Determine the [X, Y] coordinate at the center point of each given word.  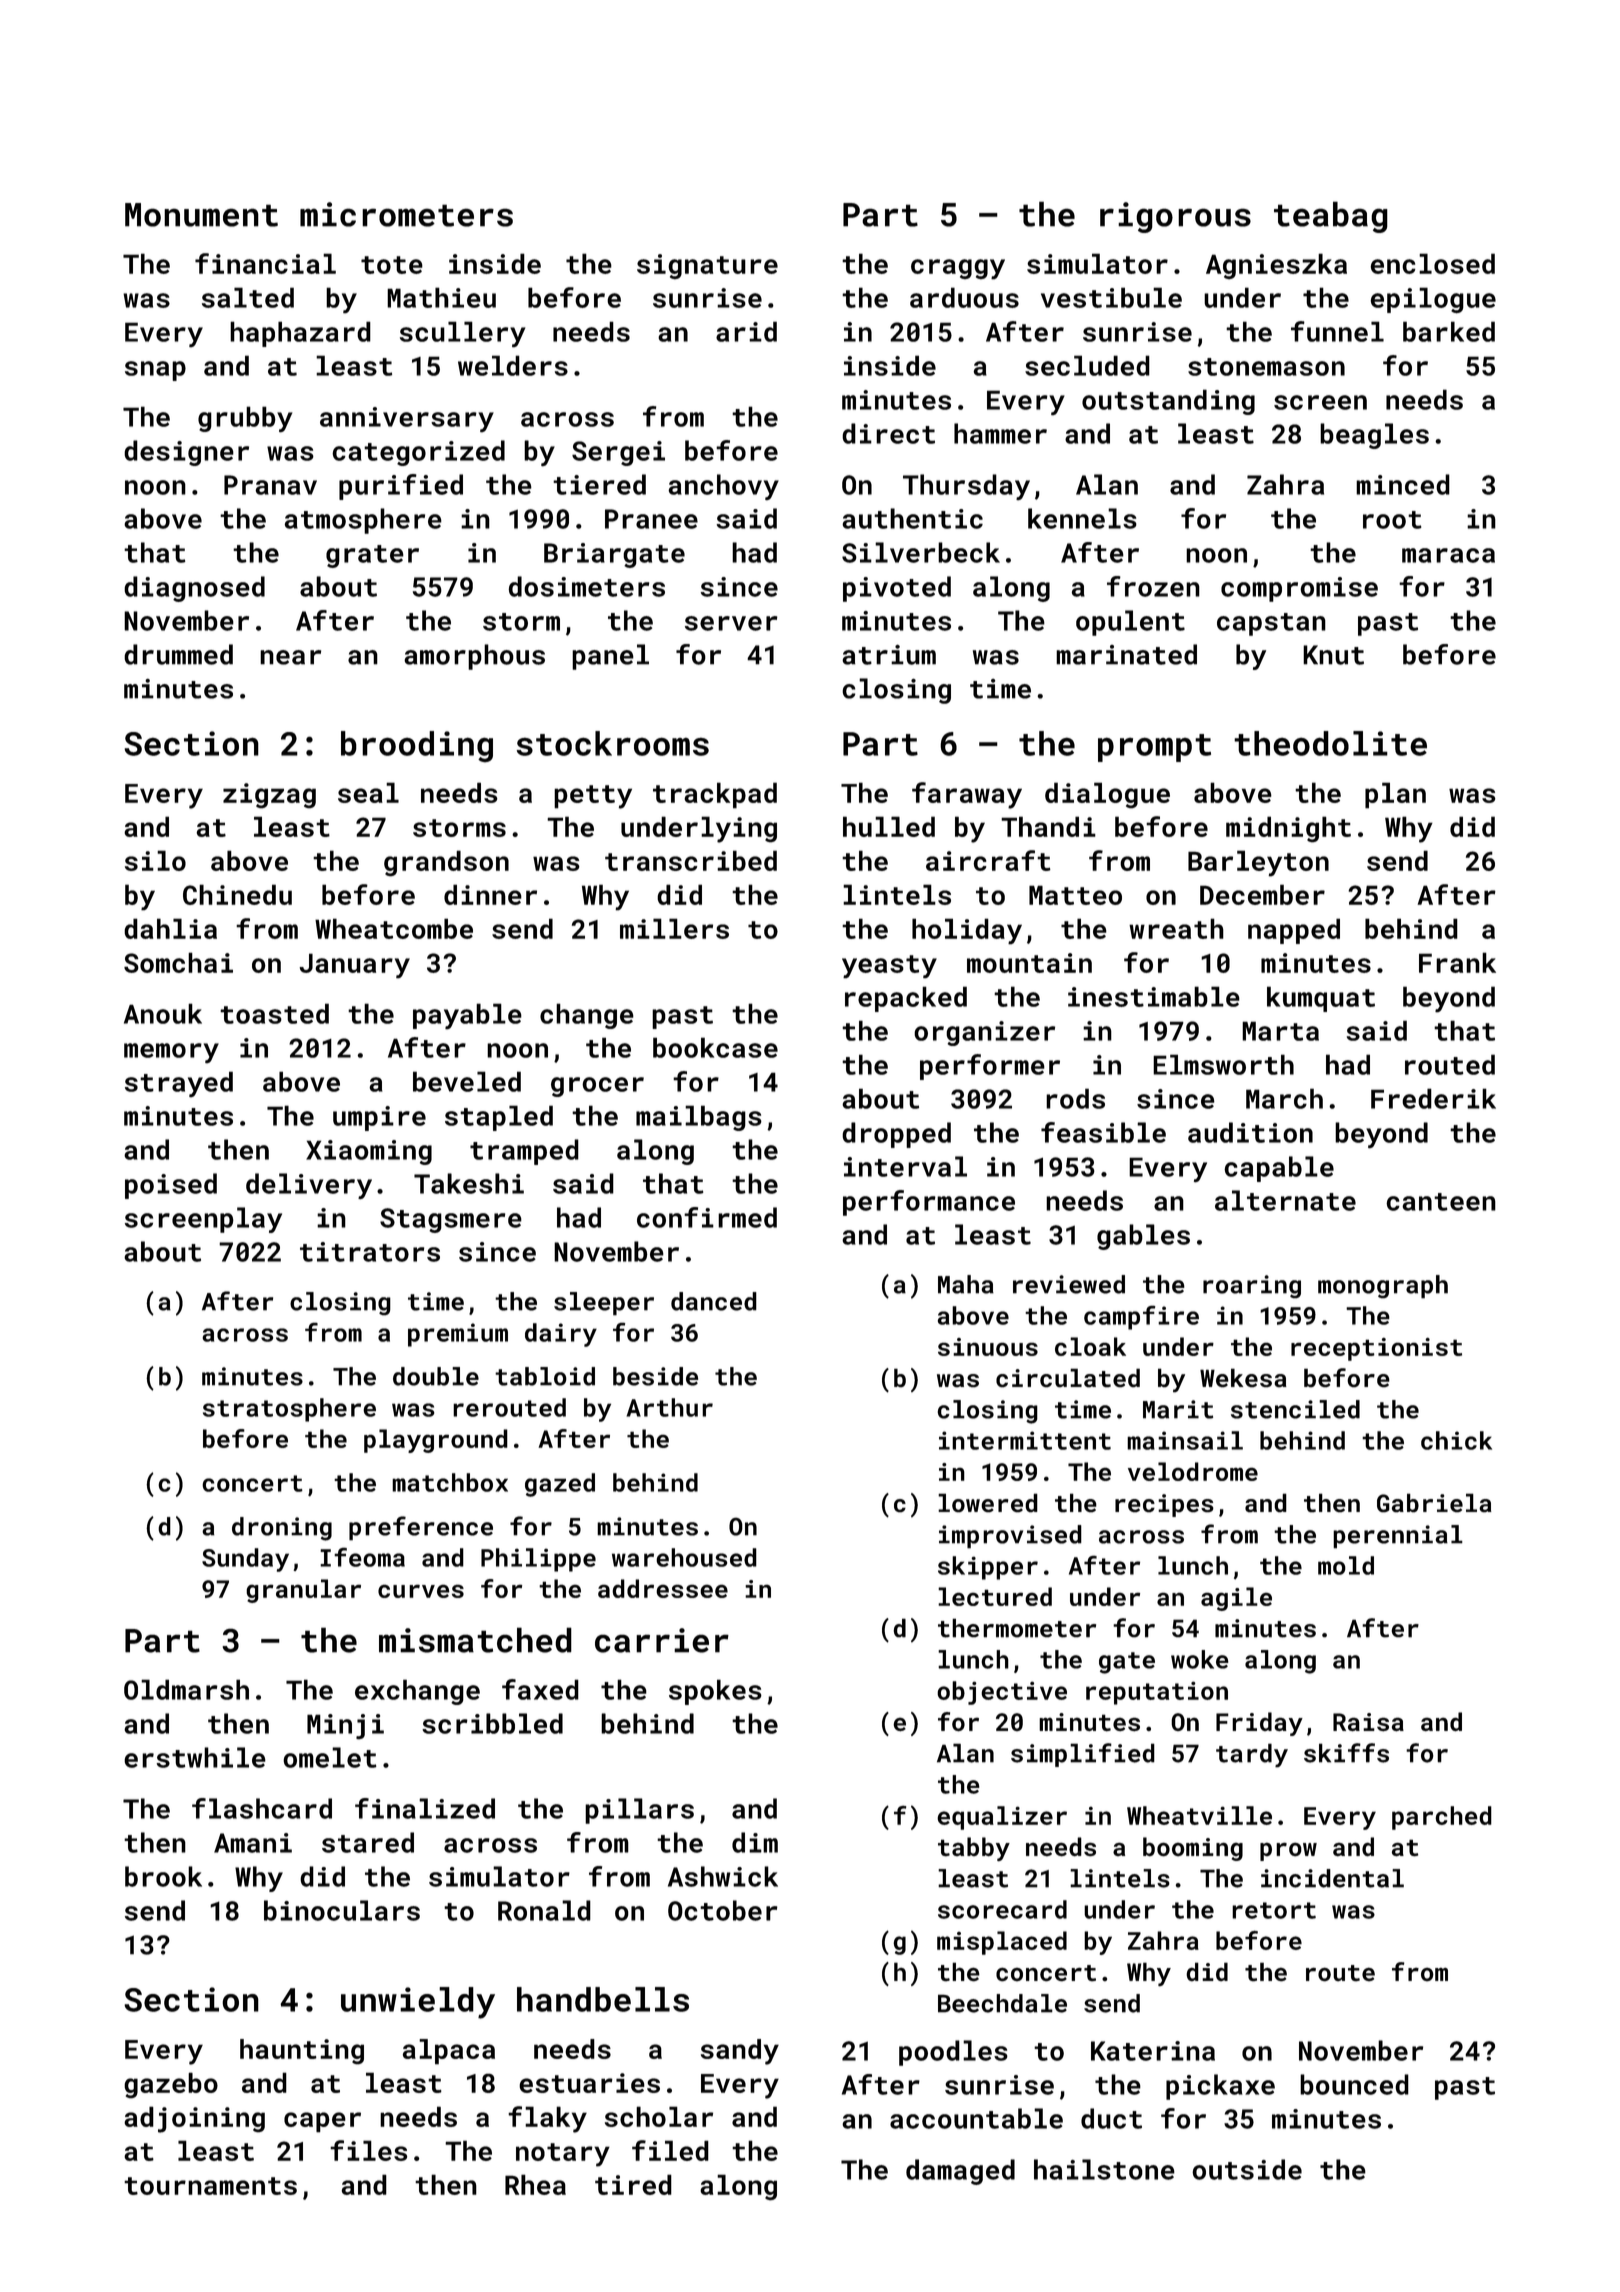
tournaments [210, 2186]
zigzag [269, 796]
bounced [1354, 2084]
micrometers [406, 214]
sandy [740, 2052]
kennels [1082, 518]
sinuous [988, 1347]
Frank [1457, 962]
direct [888, 433]
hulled [889, 826]
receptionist [1376, 1349]
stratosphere [289, 1410]
